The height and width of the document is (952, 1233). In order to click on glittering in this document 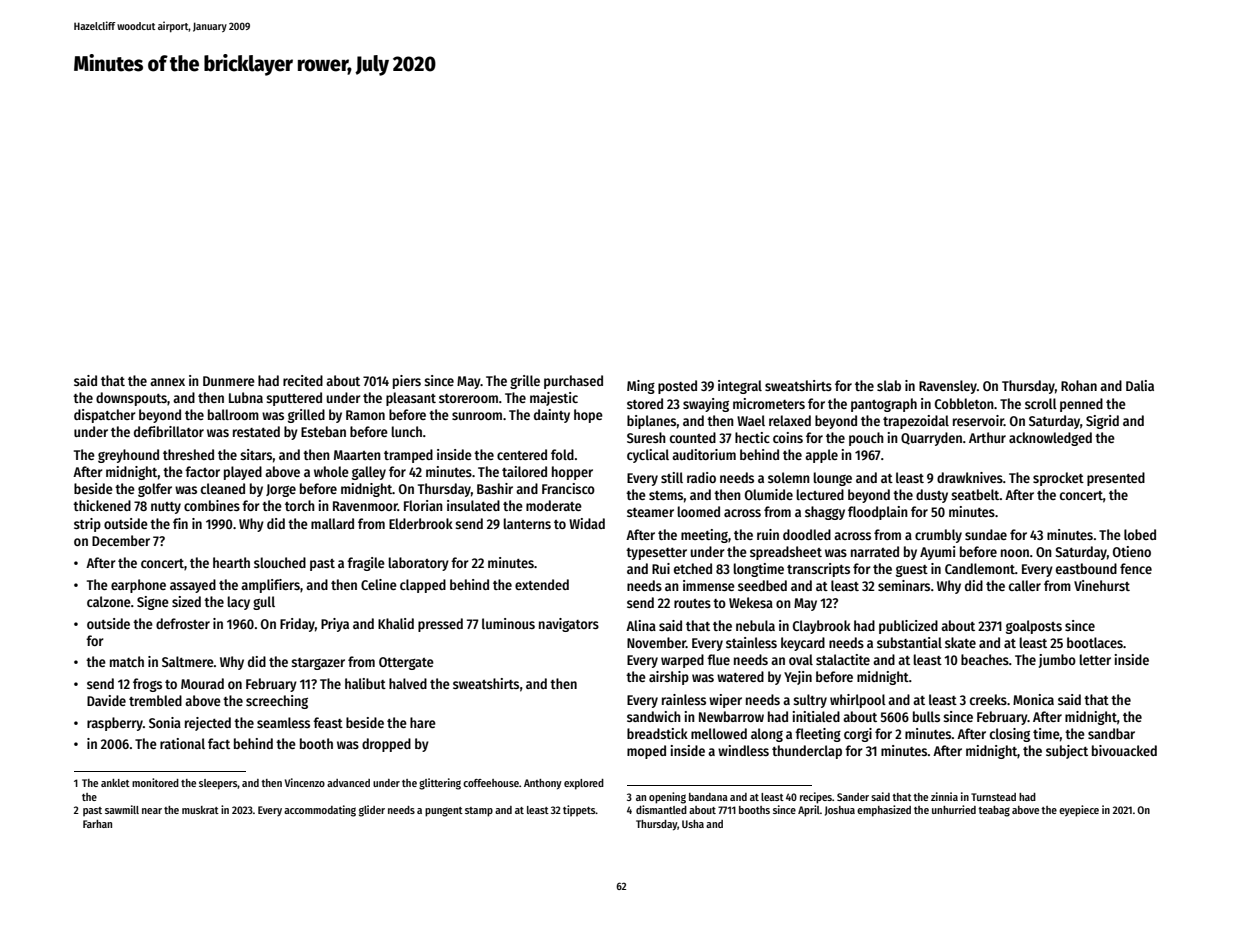, I will do `click(440, 784)`.
